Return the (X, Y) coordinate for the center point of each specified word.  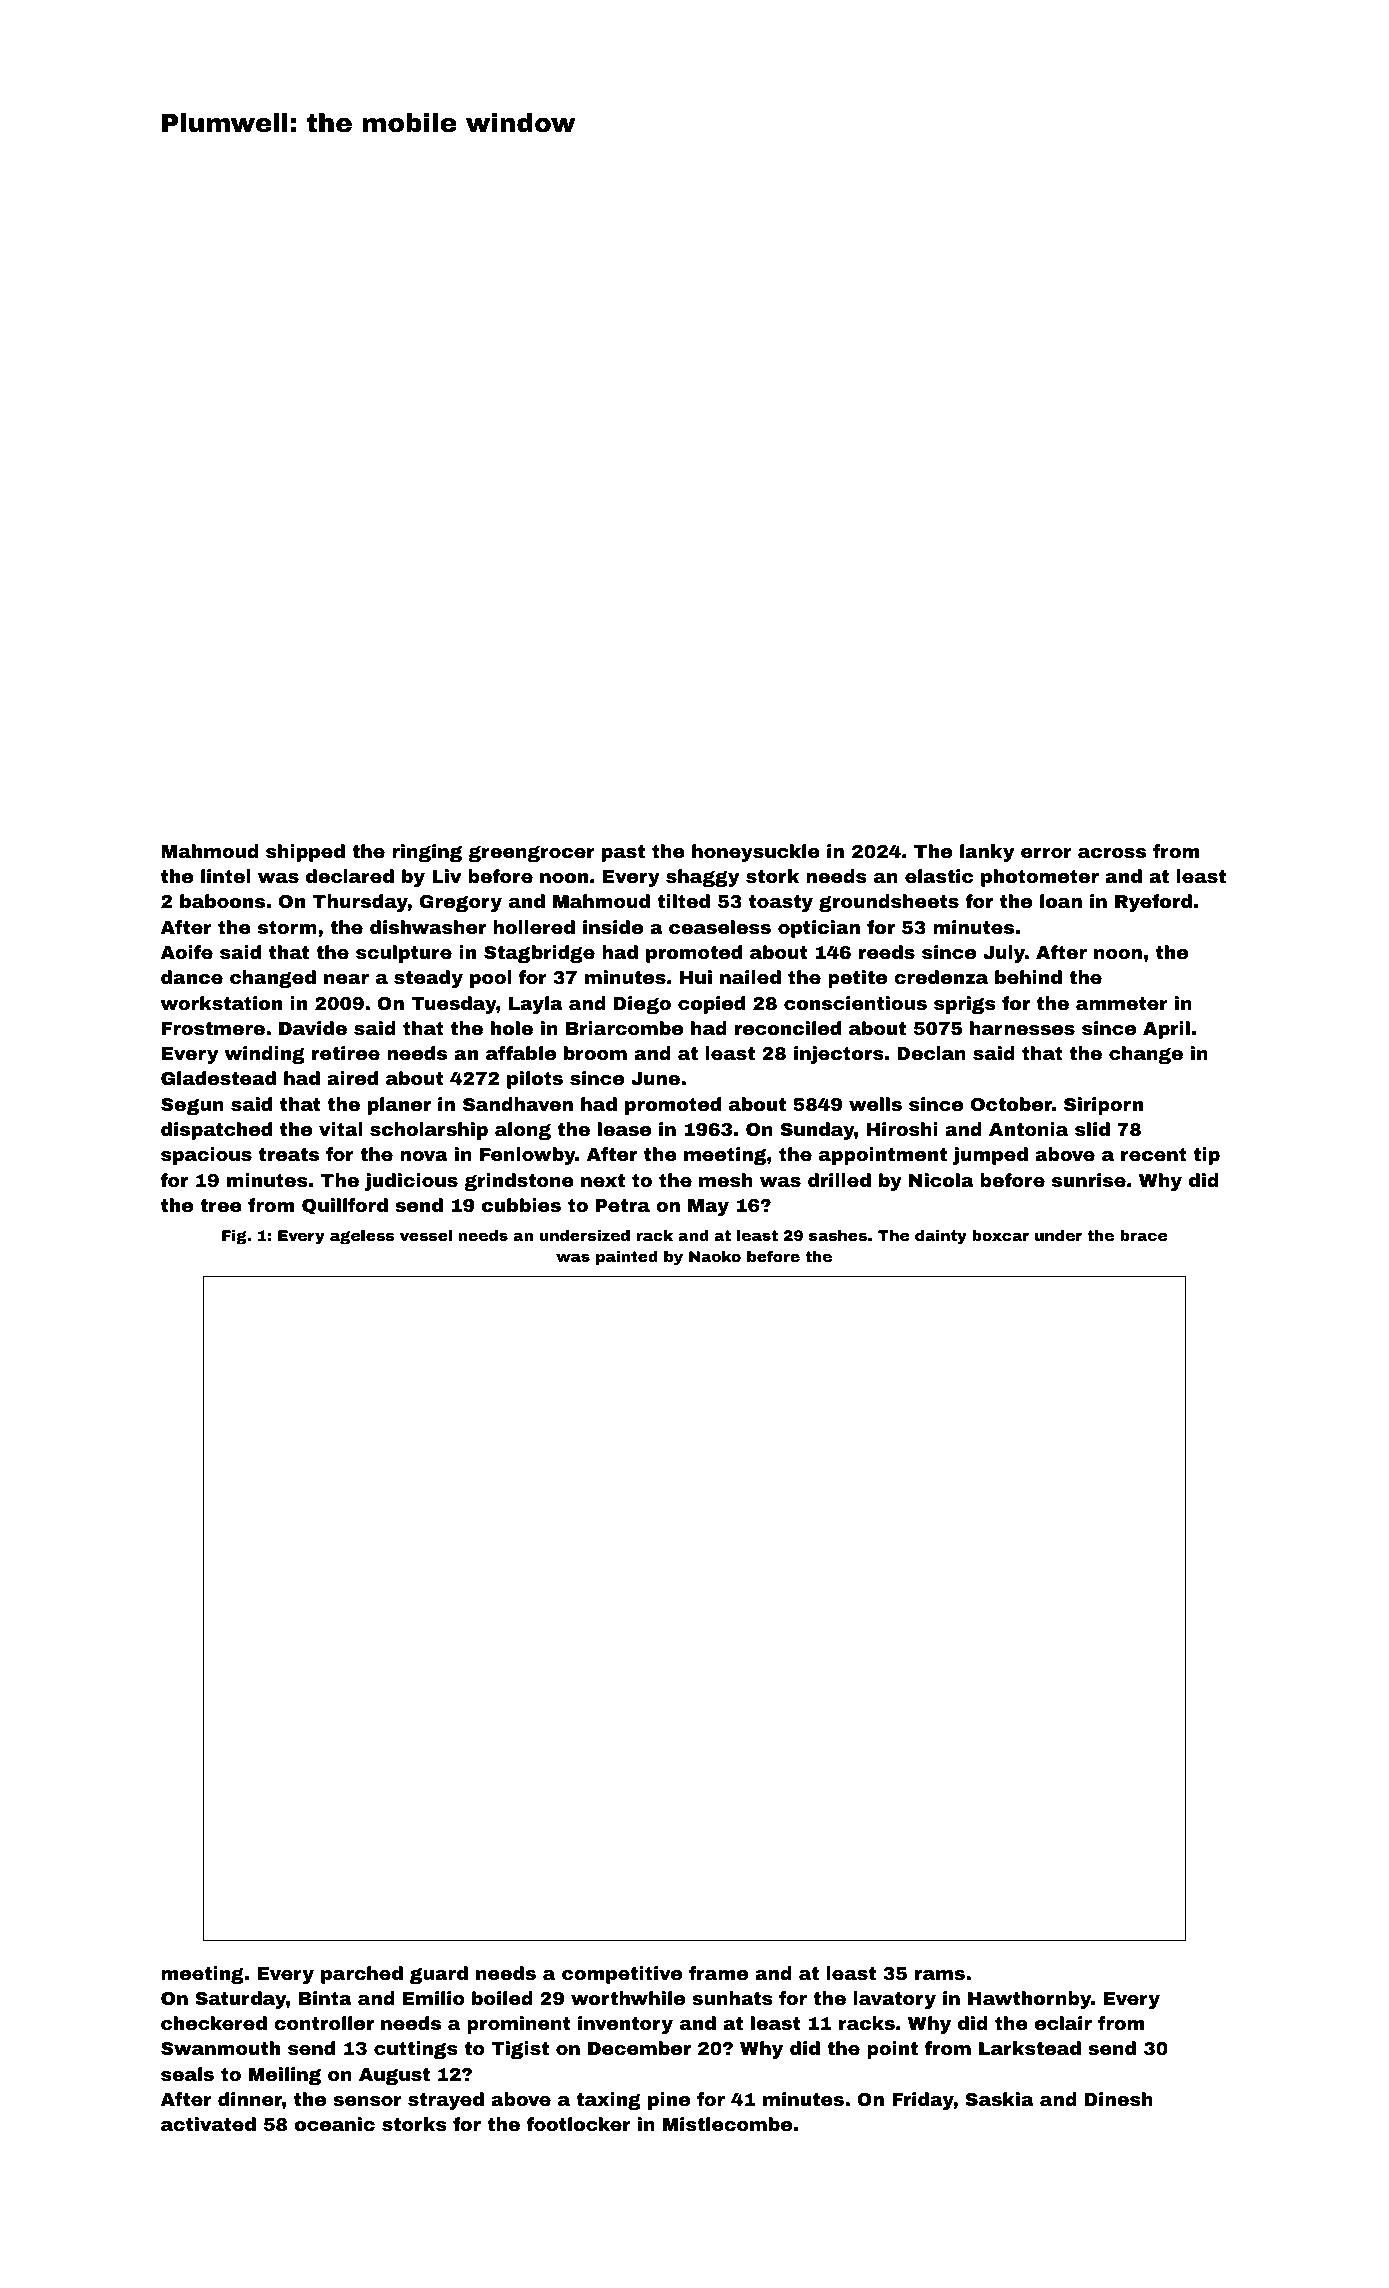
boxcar (1000, 1235)
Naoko (715, 1256)
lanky (987, 853)
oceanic (335, 2124)
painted (627, 1258)
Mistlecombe (727, 2124)
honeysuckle (756, 853)
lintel (226, 876)
